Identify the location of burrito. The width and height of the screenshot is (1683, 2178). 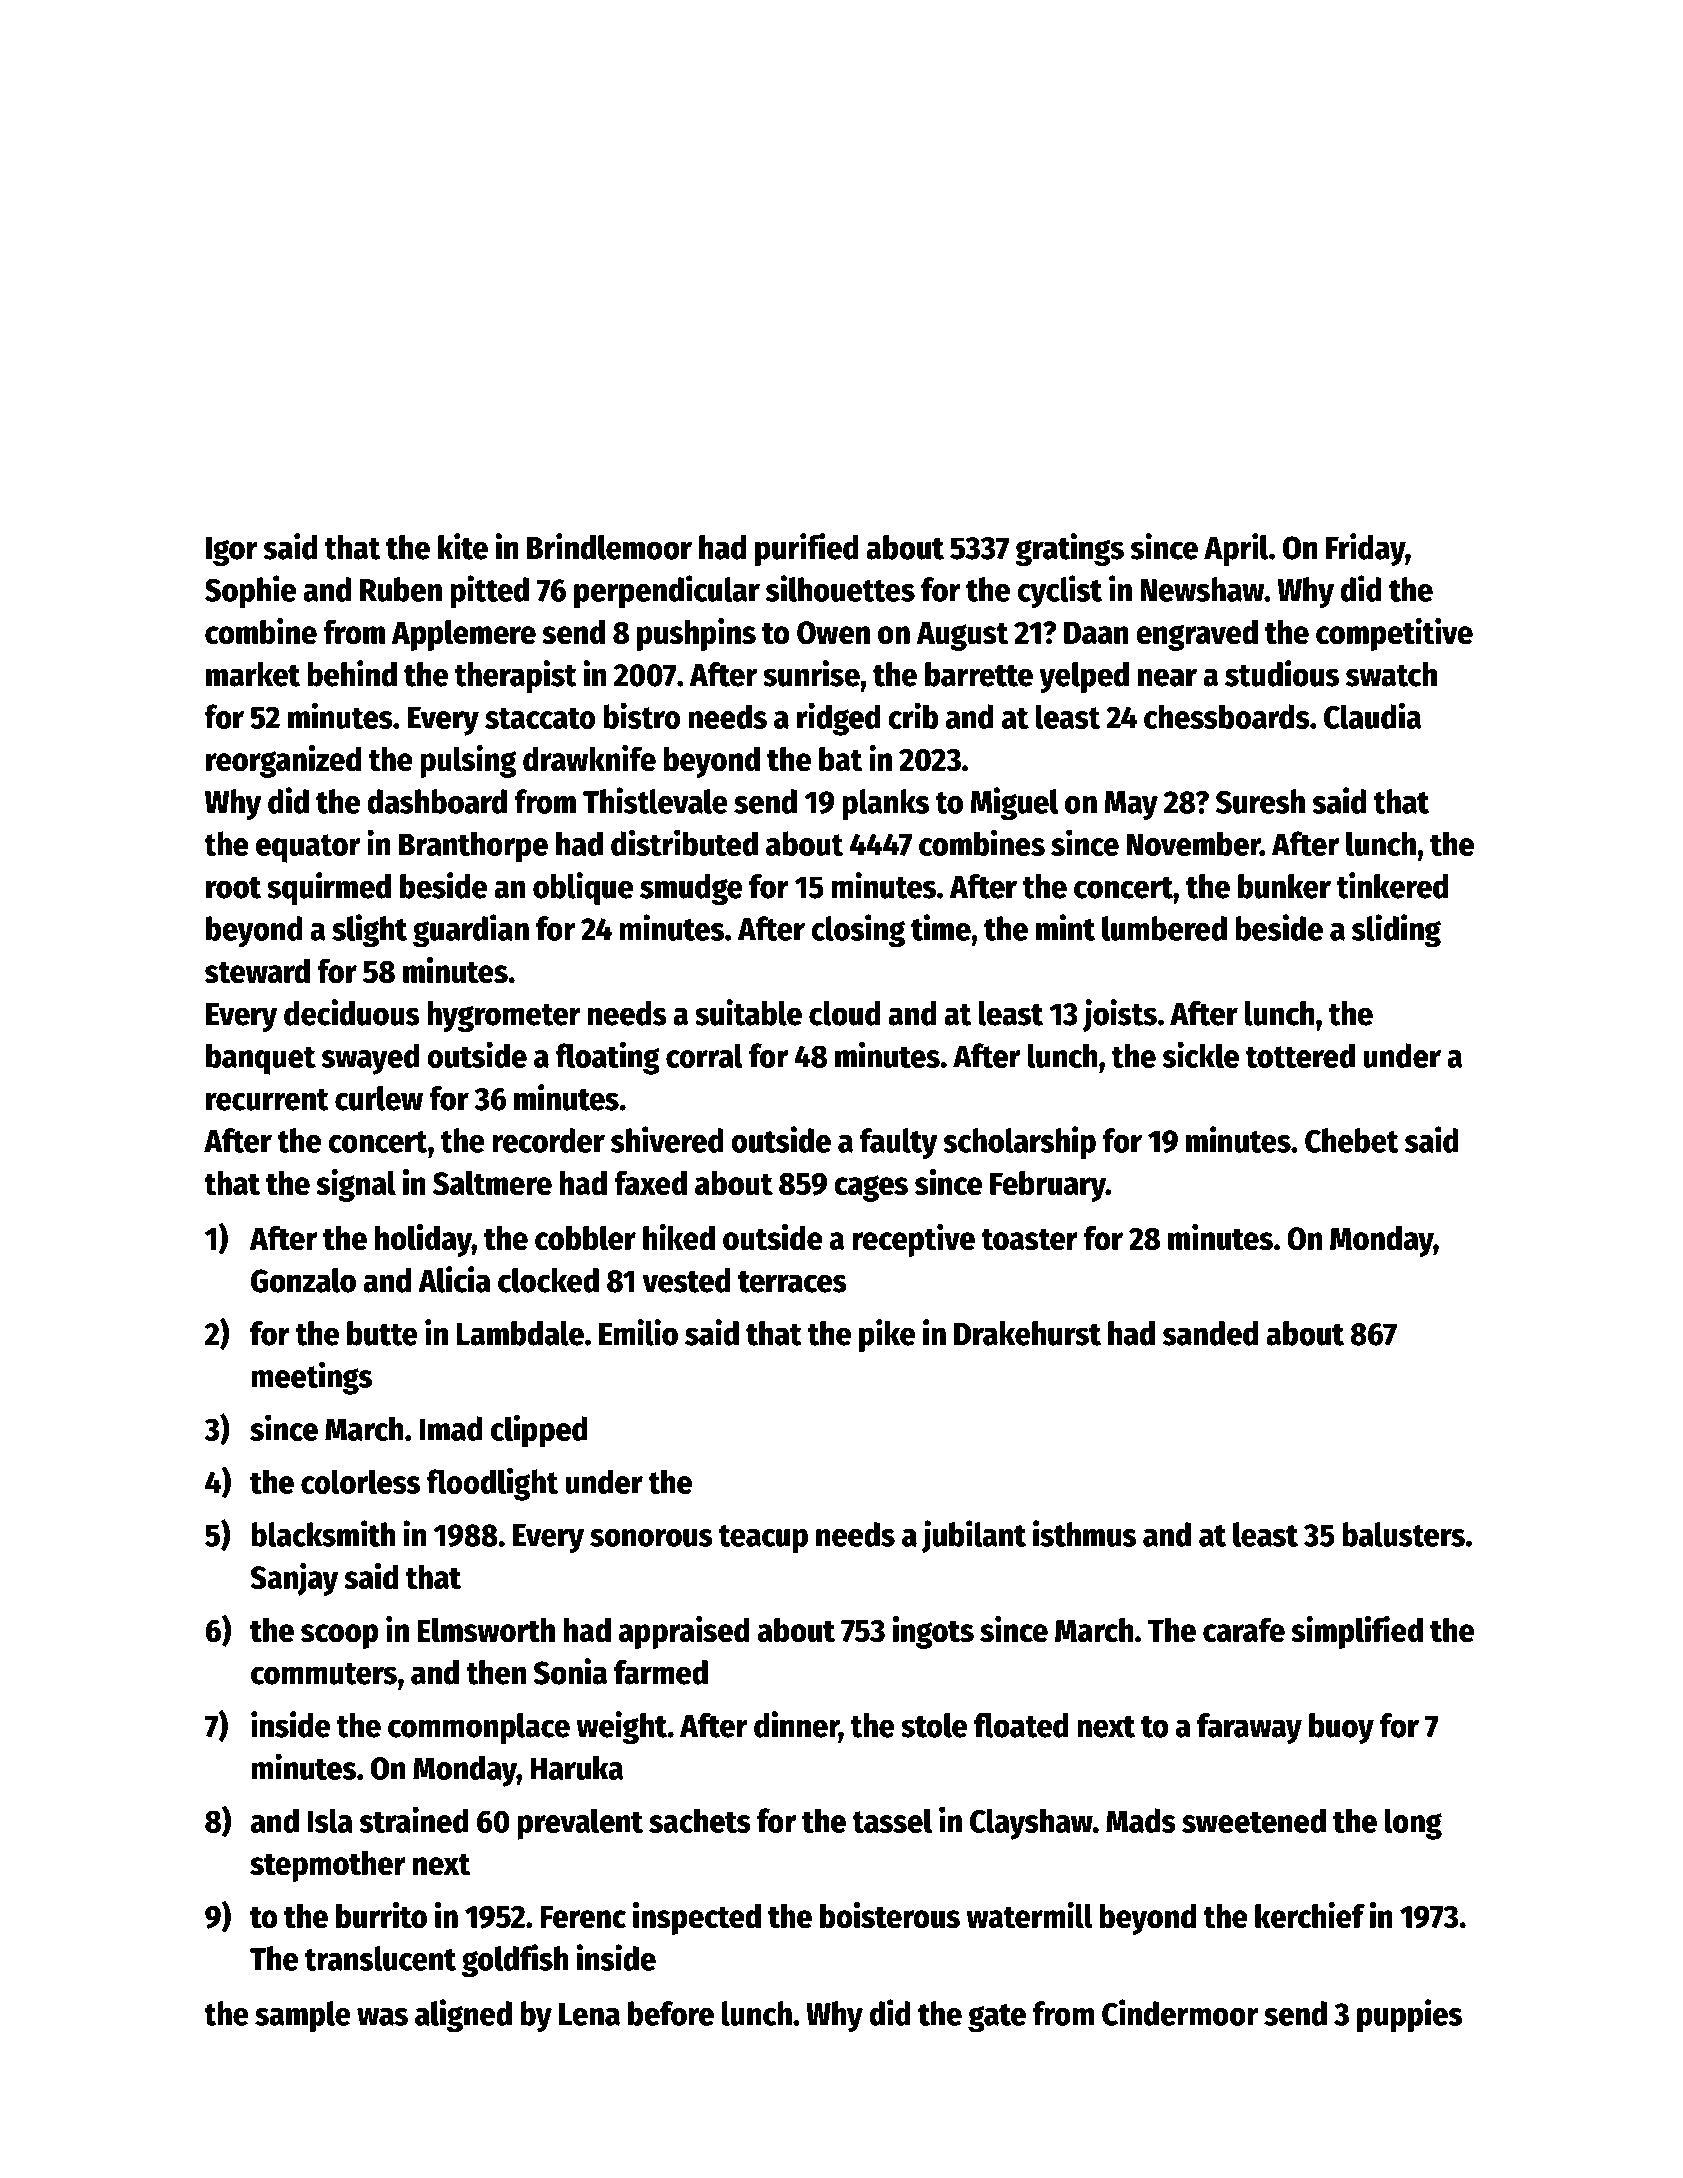
(381, 1915).
